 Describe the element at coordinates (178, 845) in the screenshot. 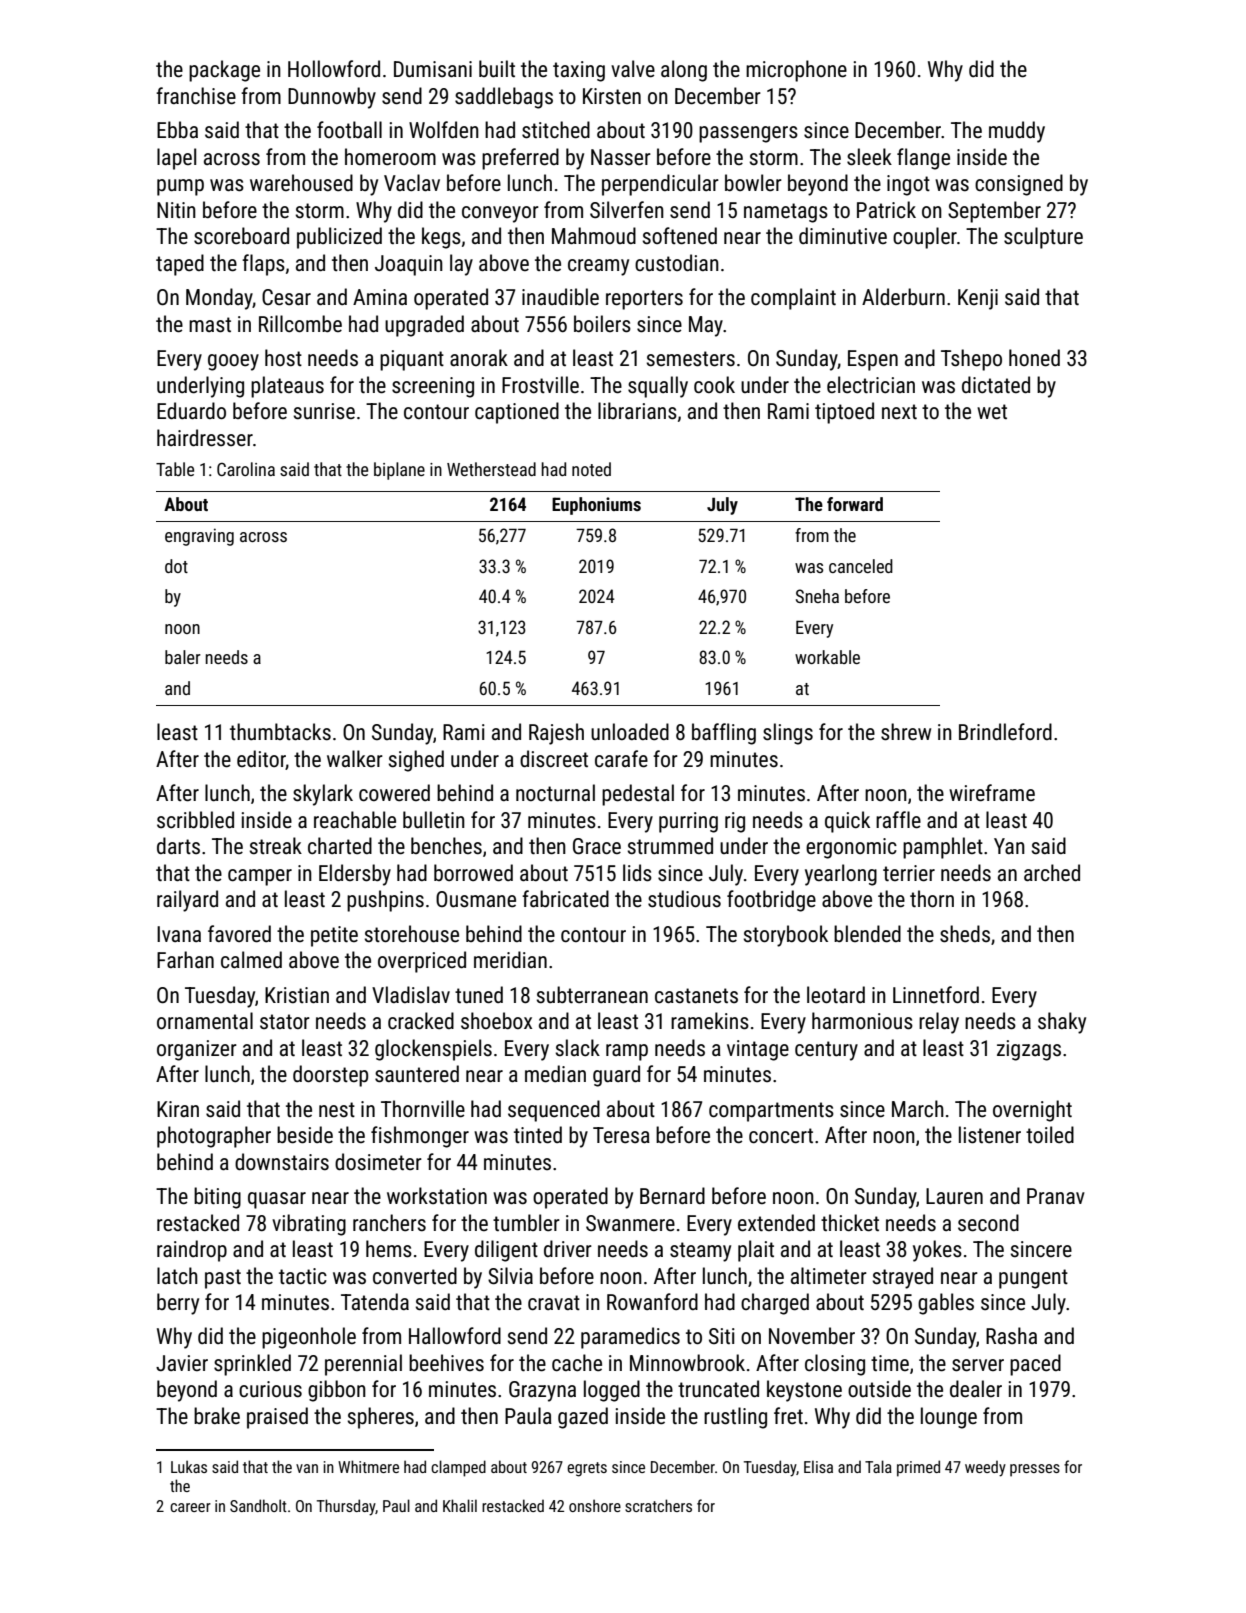

I see `darts` at that location.
